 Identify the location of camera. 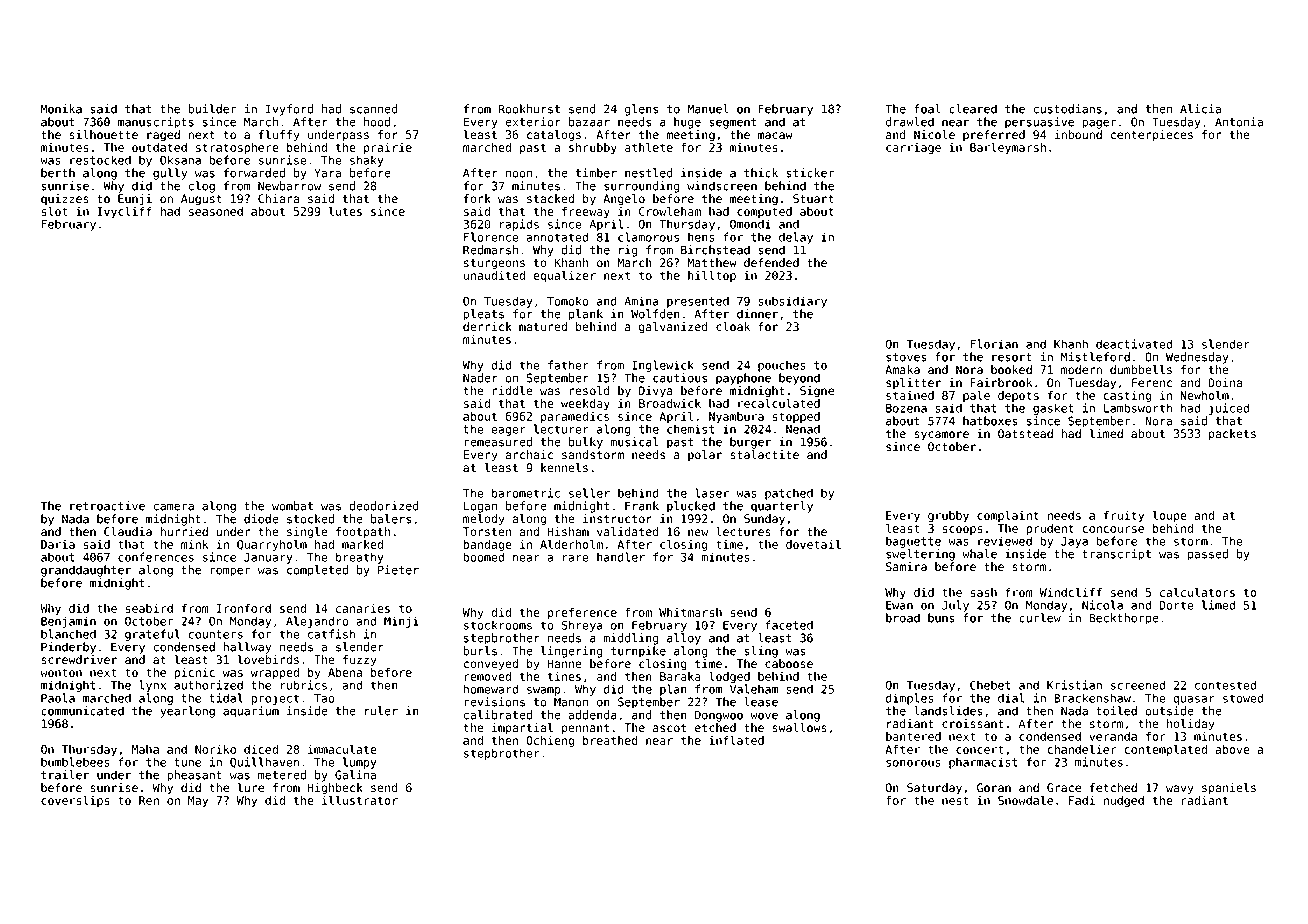
(174, 507).
